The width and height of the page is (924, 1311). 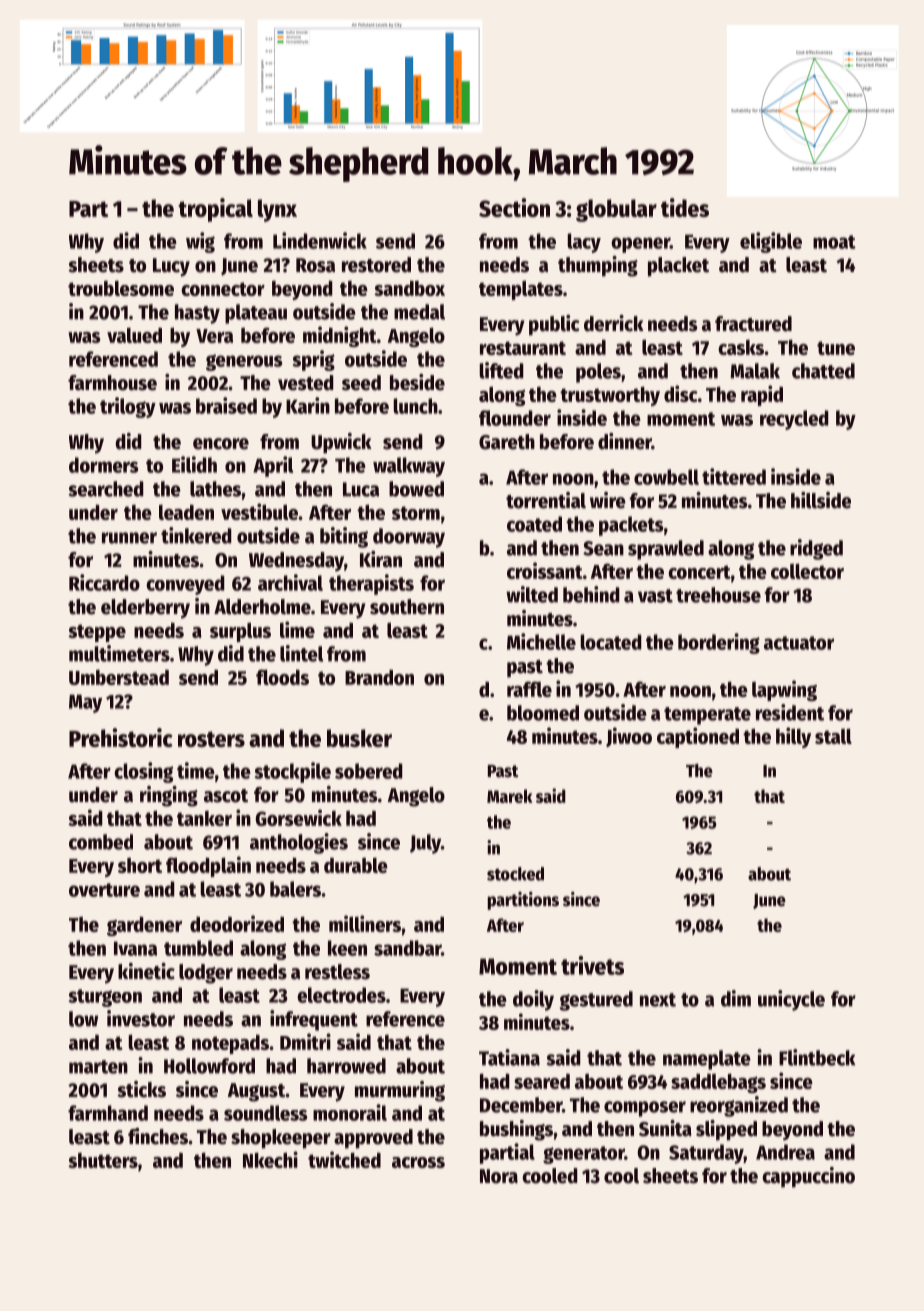 I want to click on generator, so click(x=584, y=1155).
